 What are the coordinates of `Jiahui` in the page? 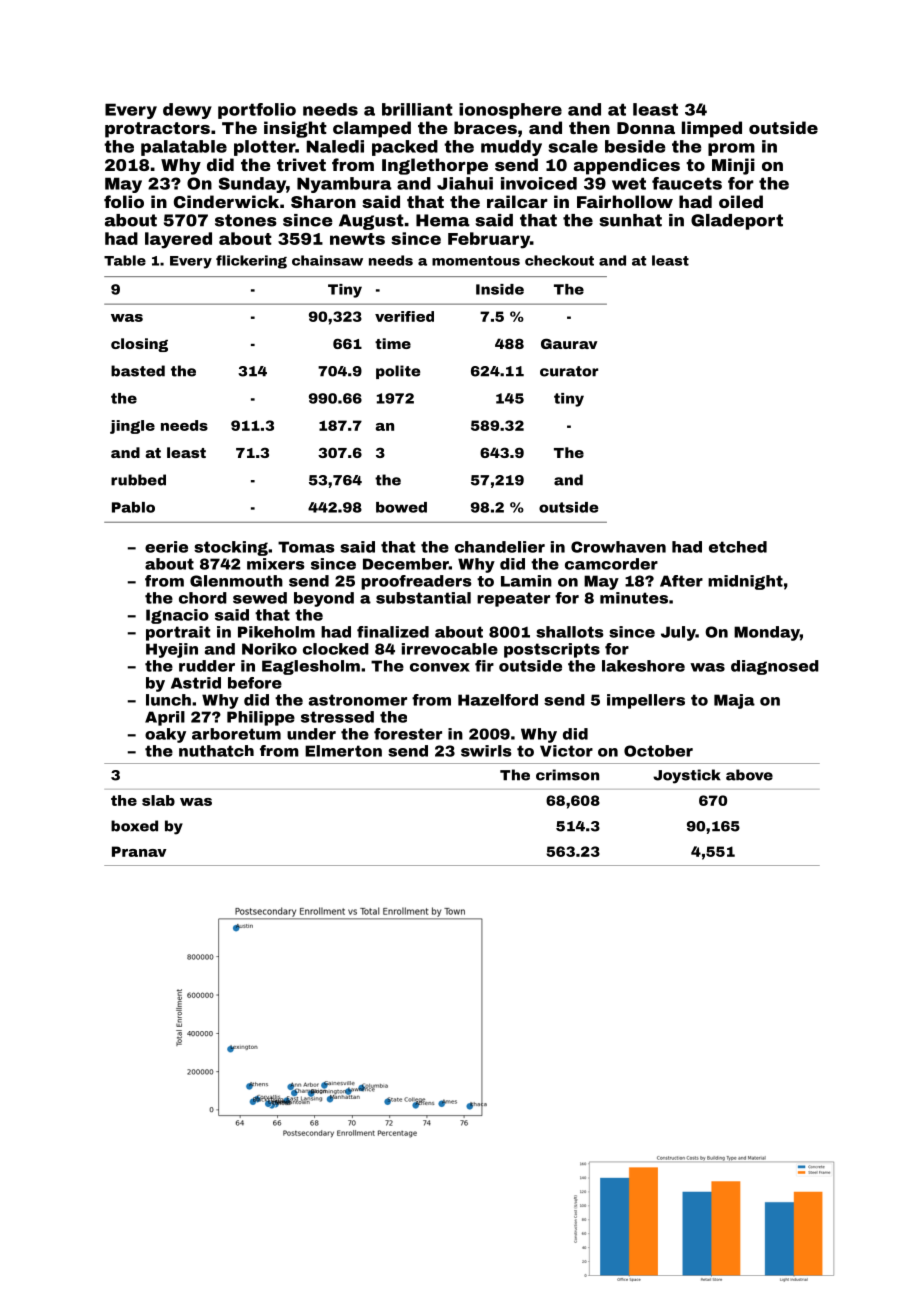 It's located at (465, 183).
